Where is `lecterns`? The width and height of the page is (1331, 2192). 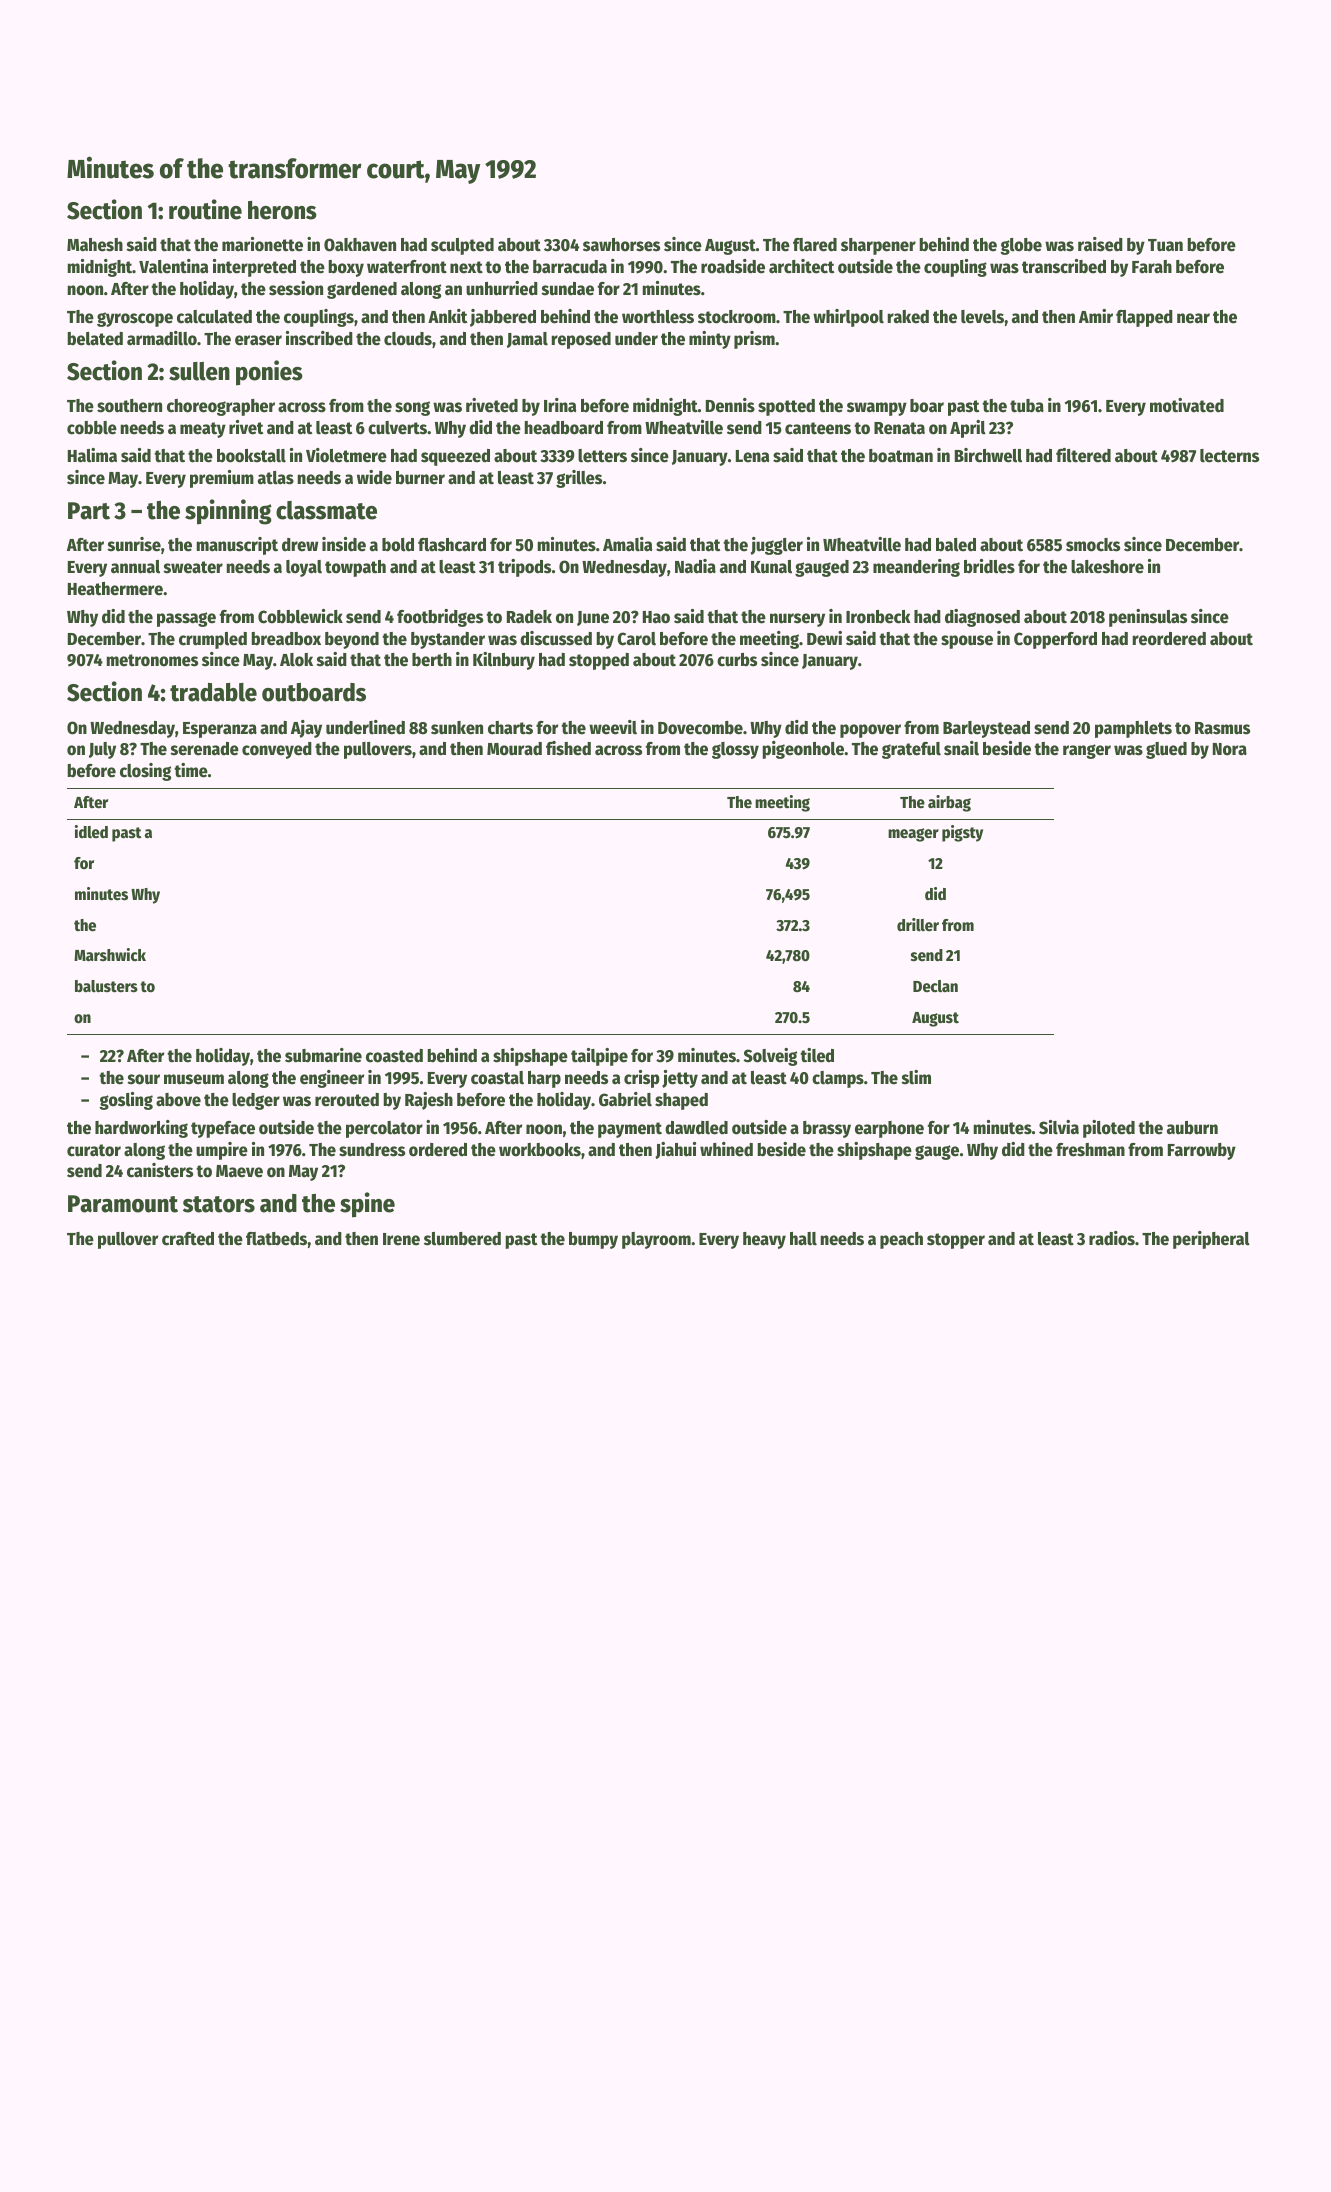
lecterns is located at coordinates (1229, 456).
